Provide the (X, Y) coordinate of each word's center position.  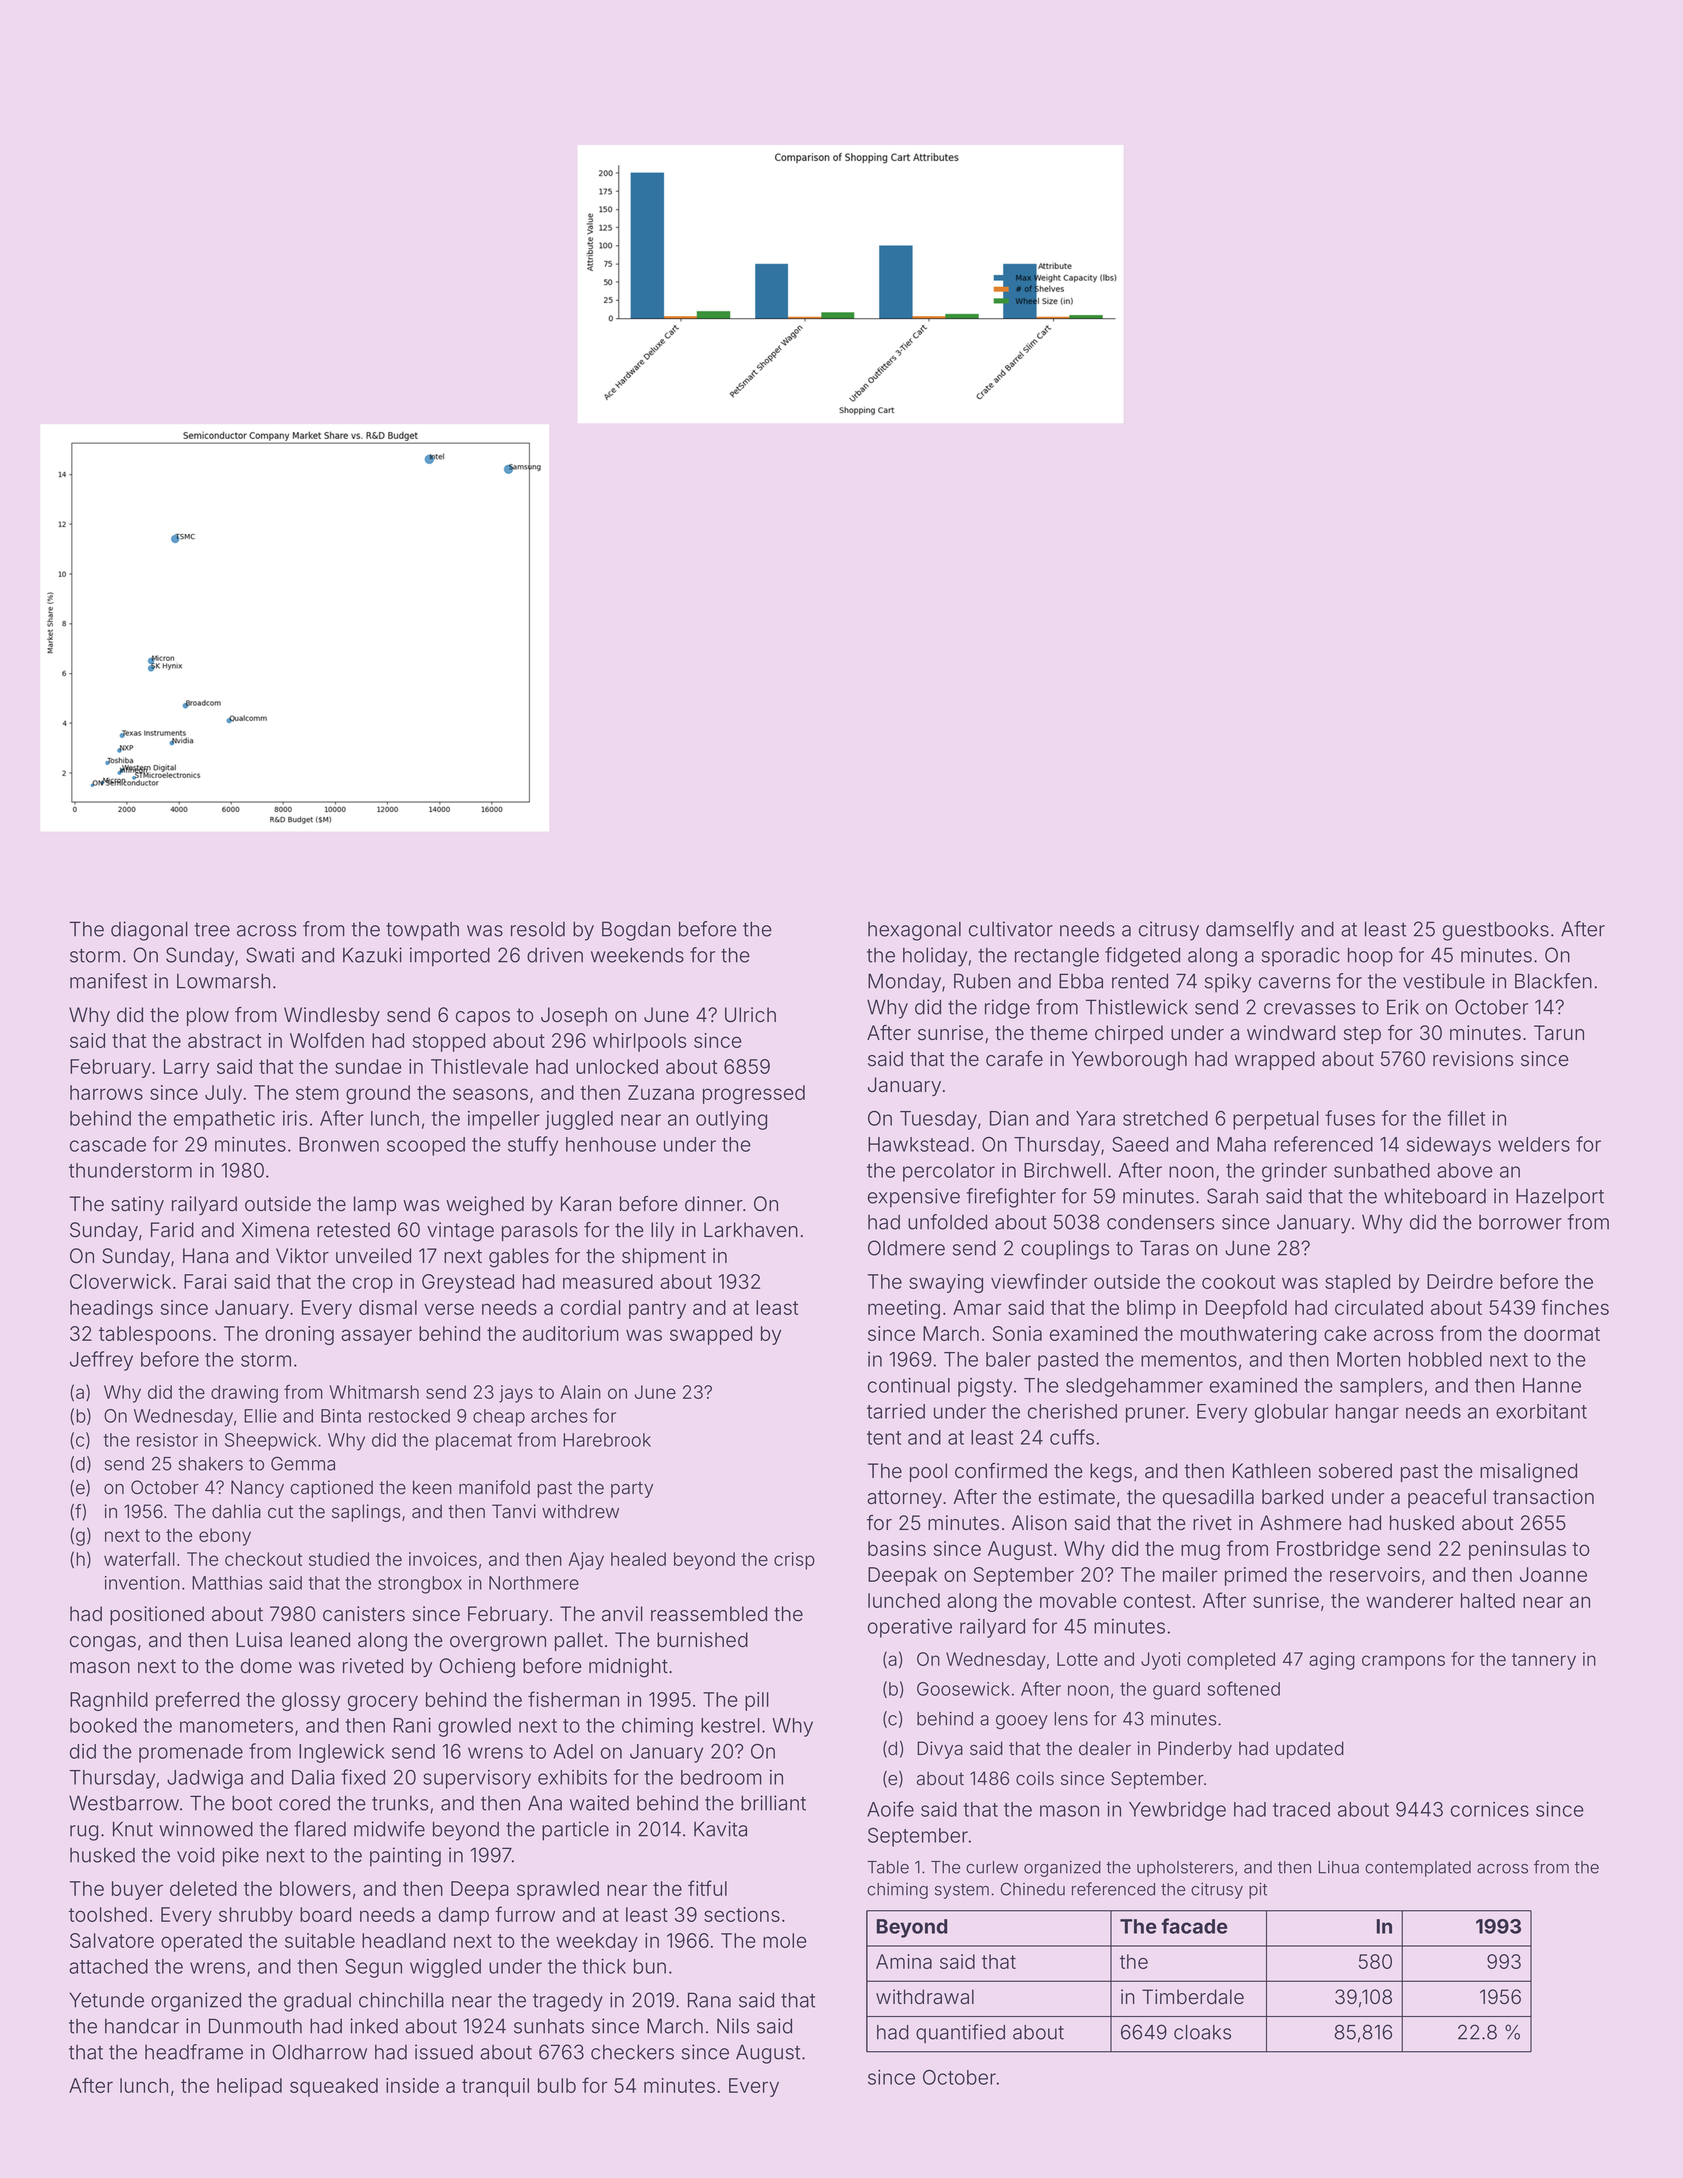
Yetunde (106, 2000)
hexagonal (914, 931)
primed (1256, 1576)
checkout (263, 1559)
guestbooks (1496, 931)
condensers (1160, 1222)
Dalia (313, 1777)
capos (483, 1018)
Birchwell (1065, 1170)
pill (757, 1701)
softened (1243, 1688)
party (632, 1489)
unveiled (373, 1256)
